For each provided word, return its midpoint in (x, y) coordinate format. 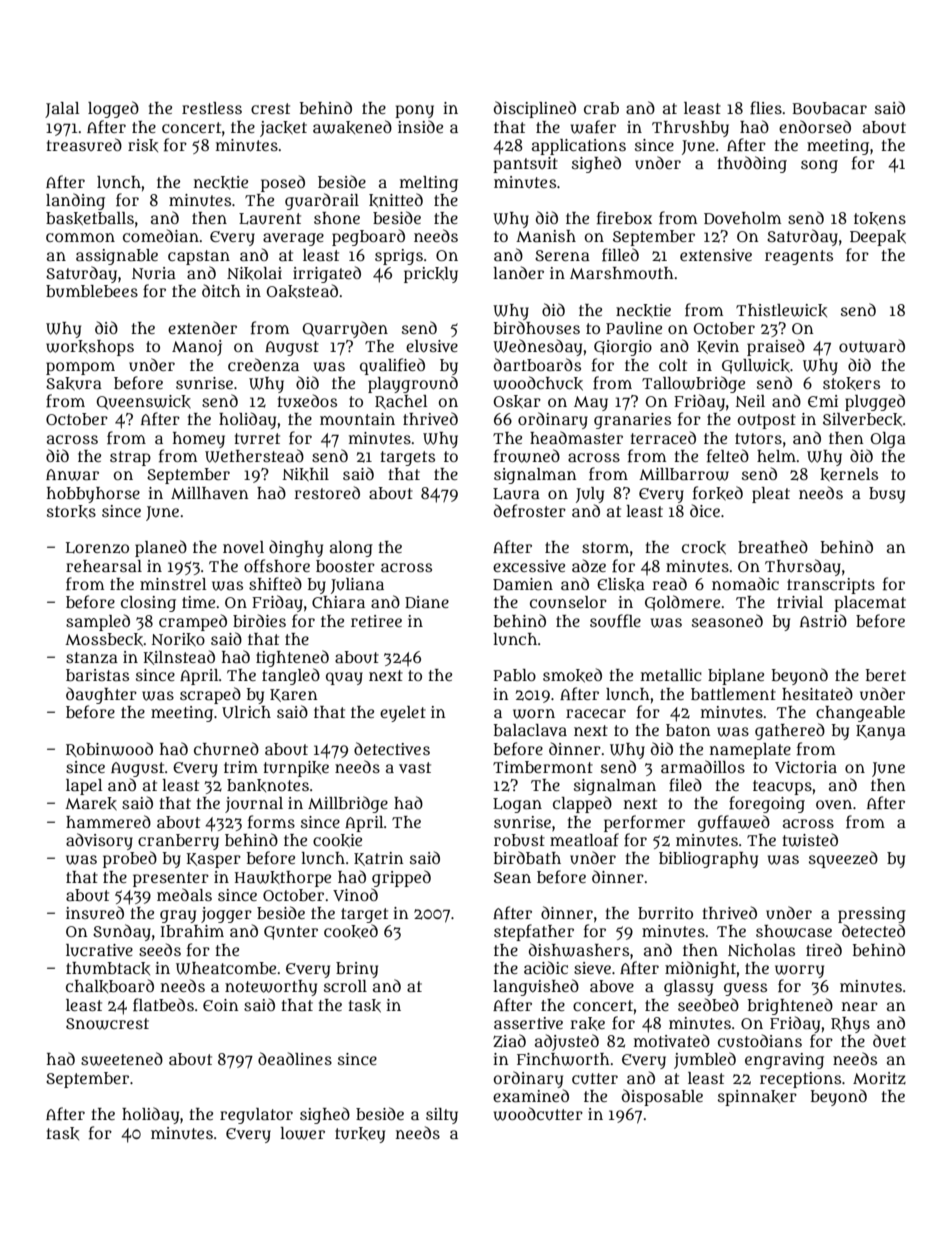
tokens (880, 218)
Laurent (270, 219)
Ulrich (246, 712)
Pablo (515, 675)
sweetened (122, 1059)
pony (414, 111)
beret (886, 675)
